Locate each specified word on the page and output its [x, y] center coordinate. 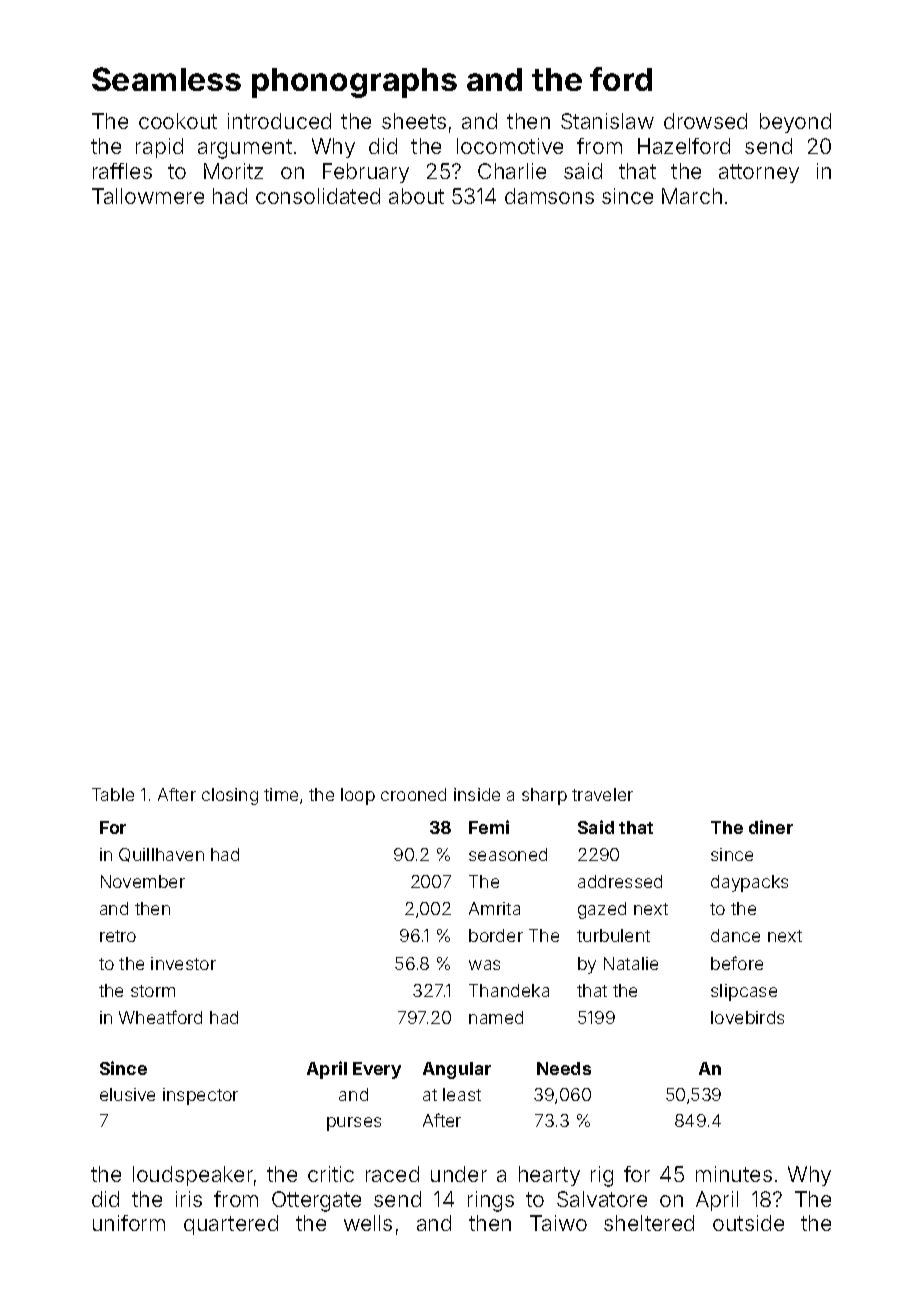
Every [377, 1070]
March [692, 196]
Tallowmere [148, 196]
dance [735, 935]
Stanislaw [607, 121]
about [416, 196]
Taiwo [558, 1223]
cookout [178, 121]
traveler [602, 794]
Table [113, 794]
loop [358, 796]
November [143, 881]
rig [602, 1176]
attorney [759, 173]
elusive [127, 1094]
